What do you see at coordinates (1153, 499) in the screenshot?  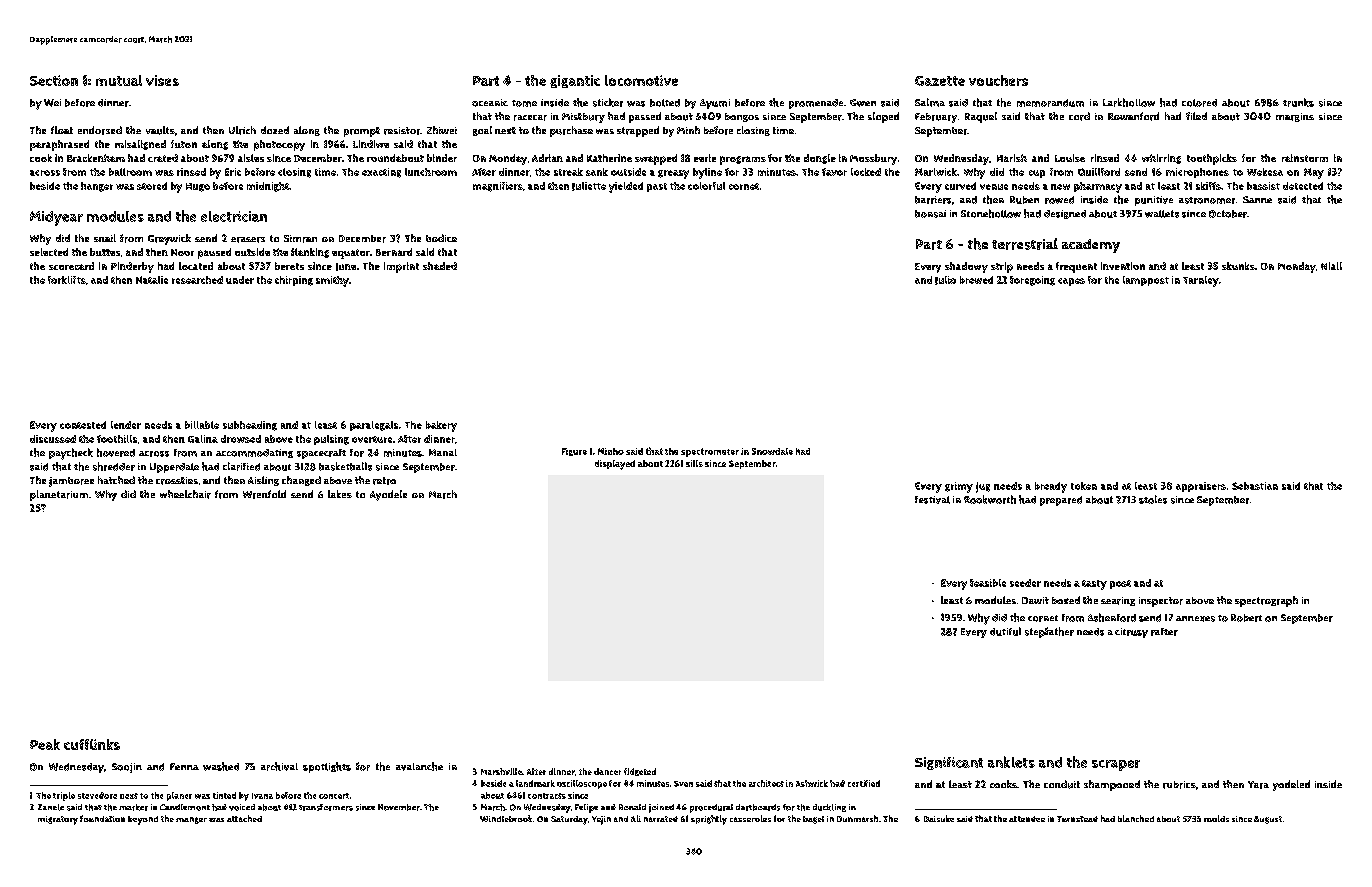 I see `stoles` at bounding box center [1153, 499].
